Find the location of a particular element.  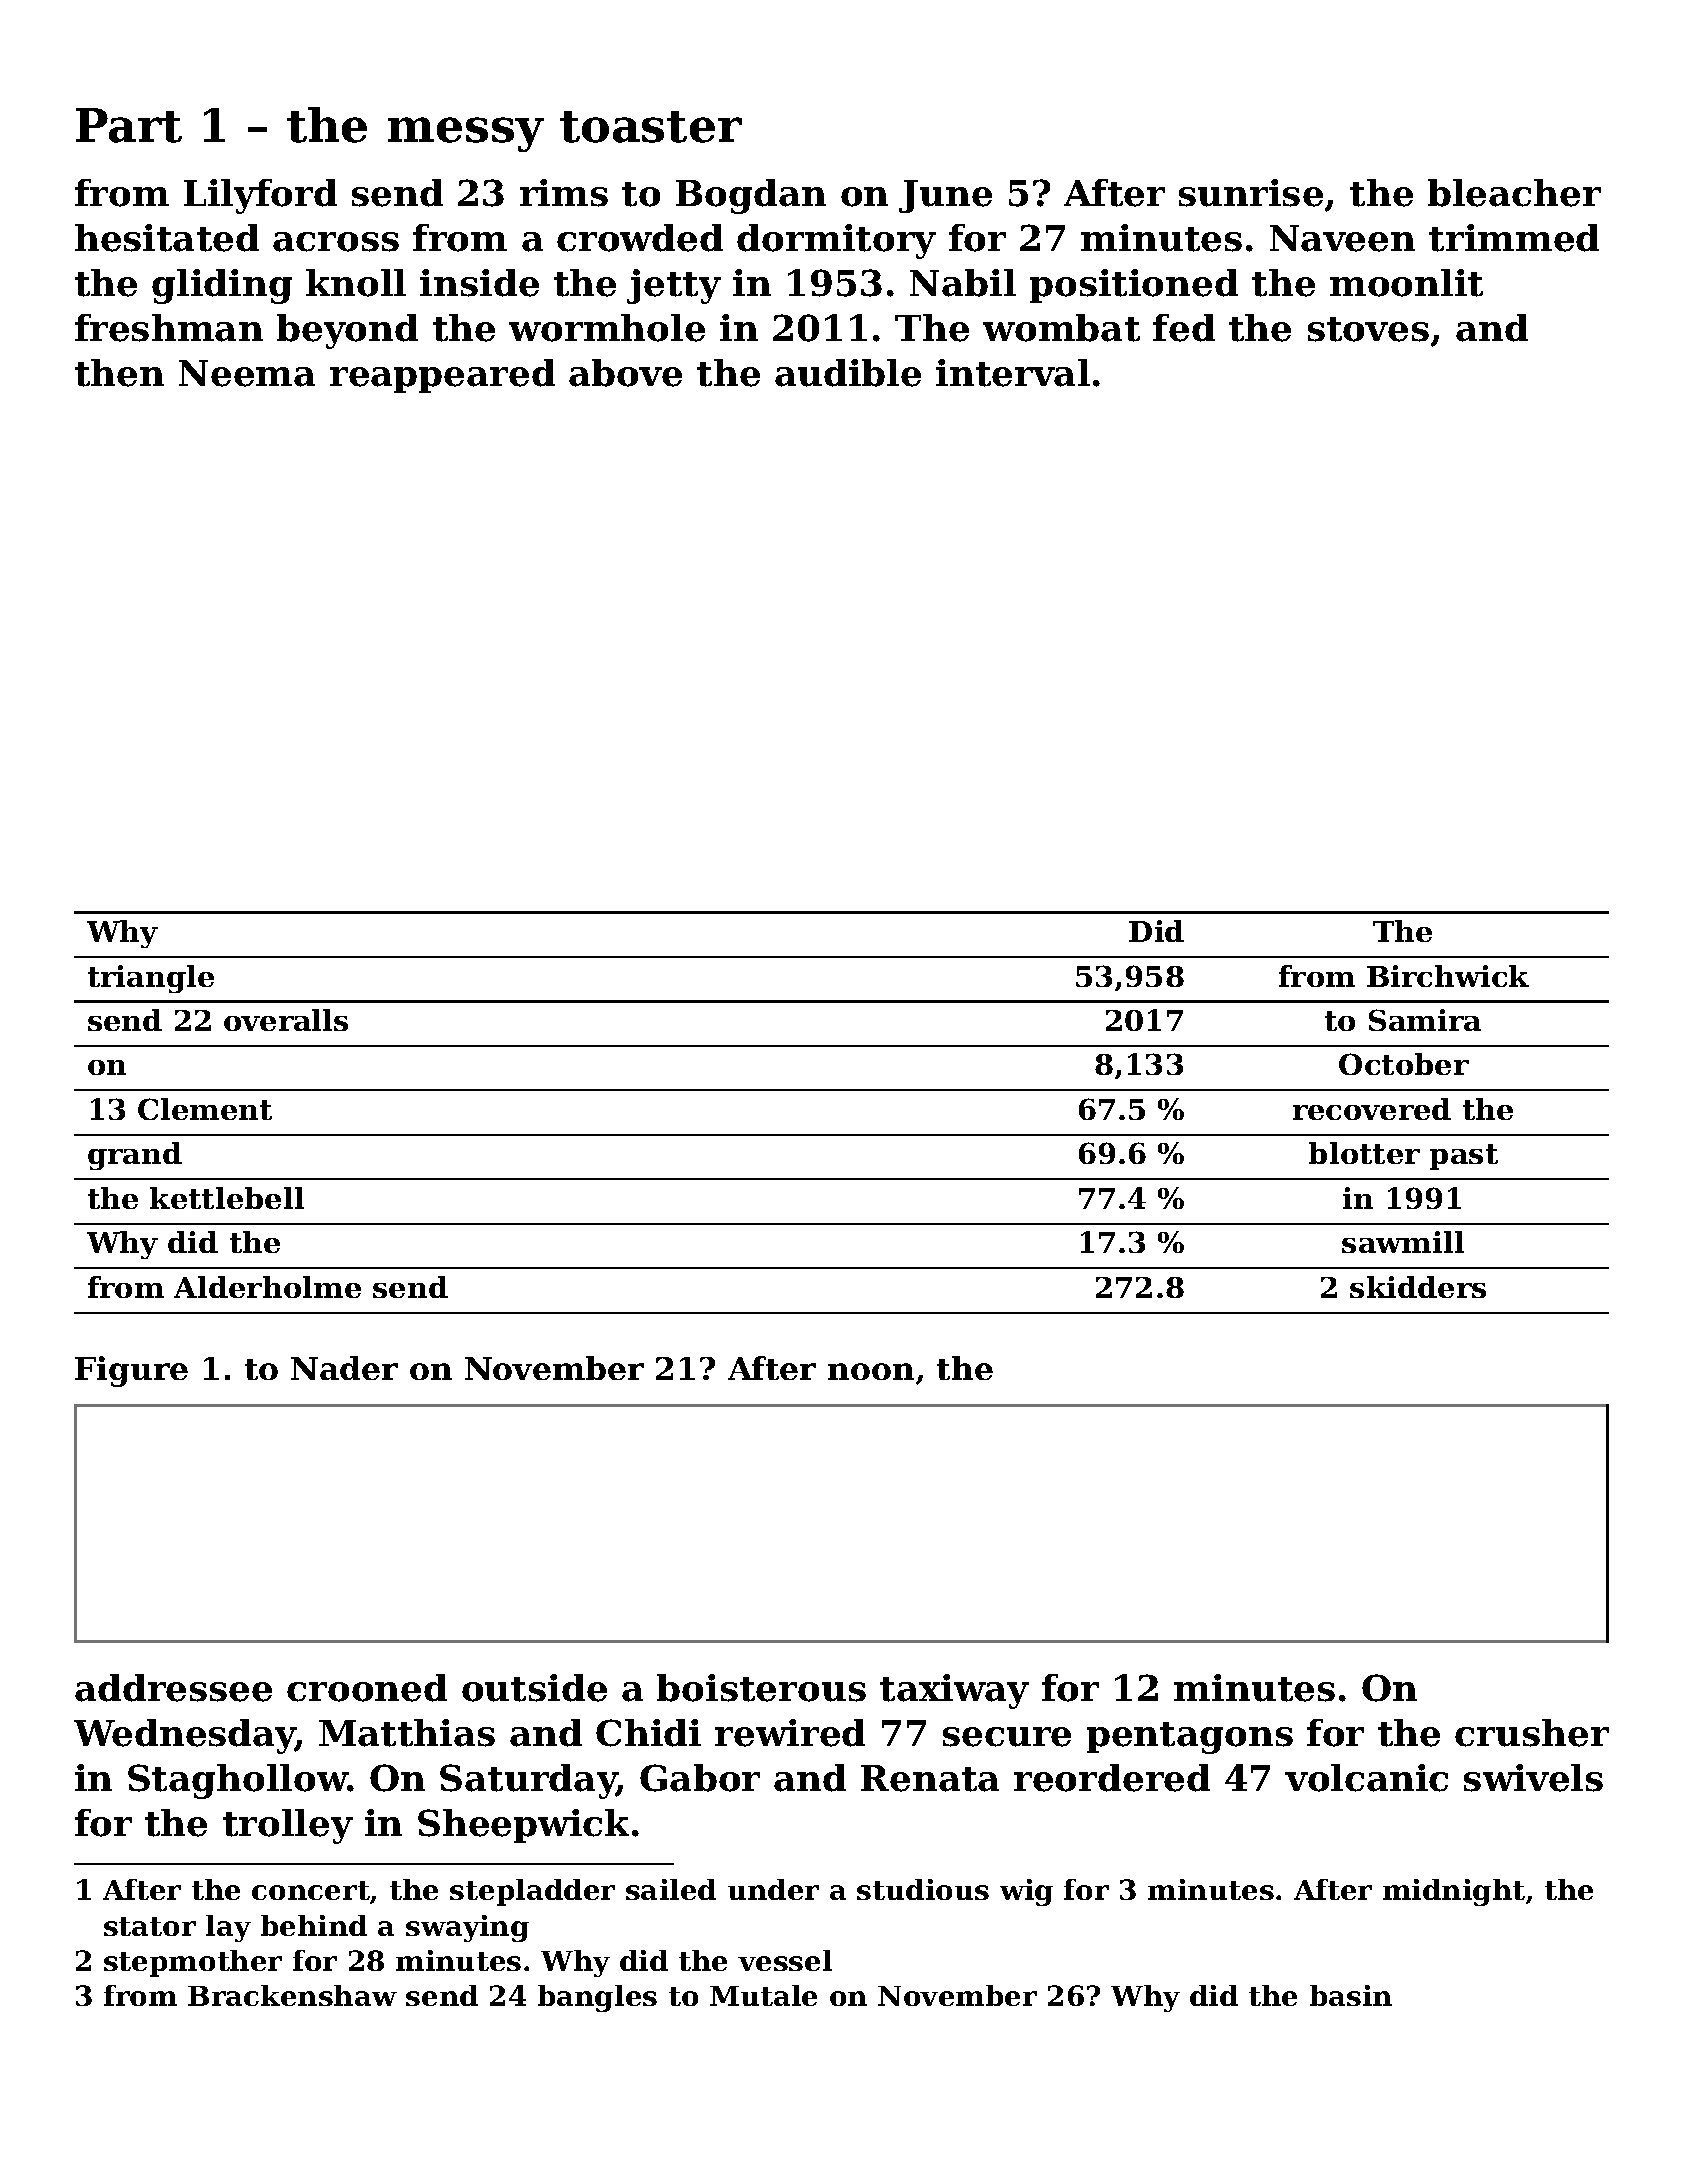

Nader is located at coordinates (344, 1368).
